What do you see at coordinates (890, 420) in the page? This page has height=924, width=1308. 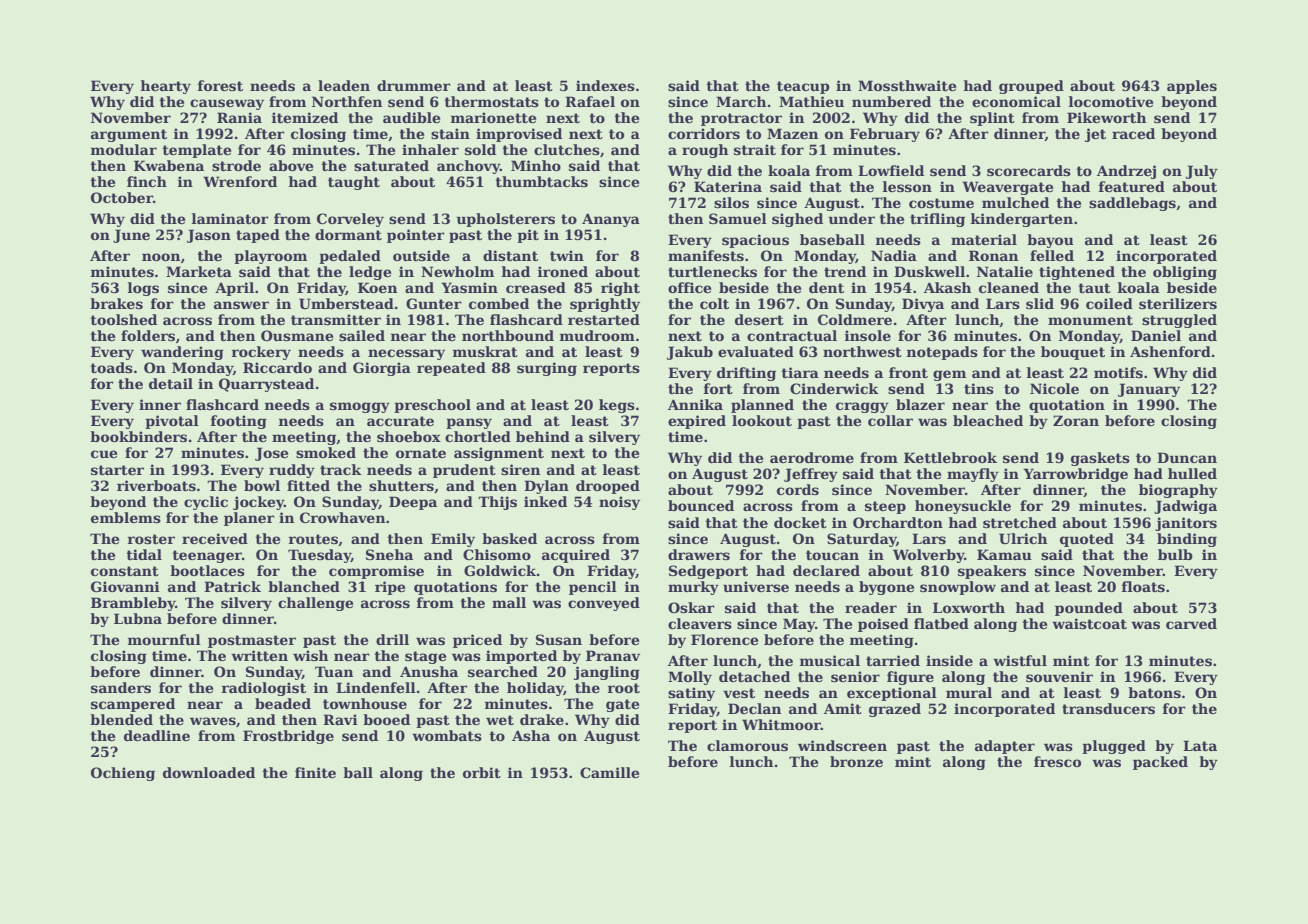 I see `collar` at bounding box center [890, 420].
